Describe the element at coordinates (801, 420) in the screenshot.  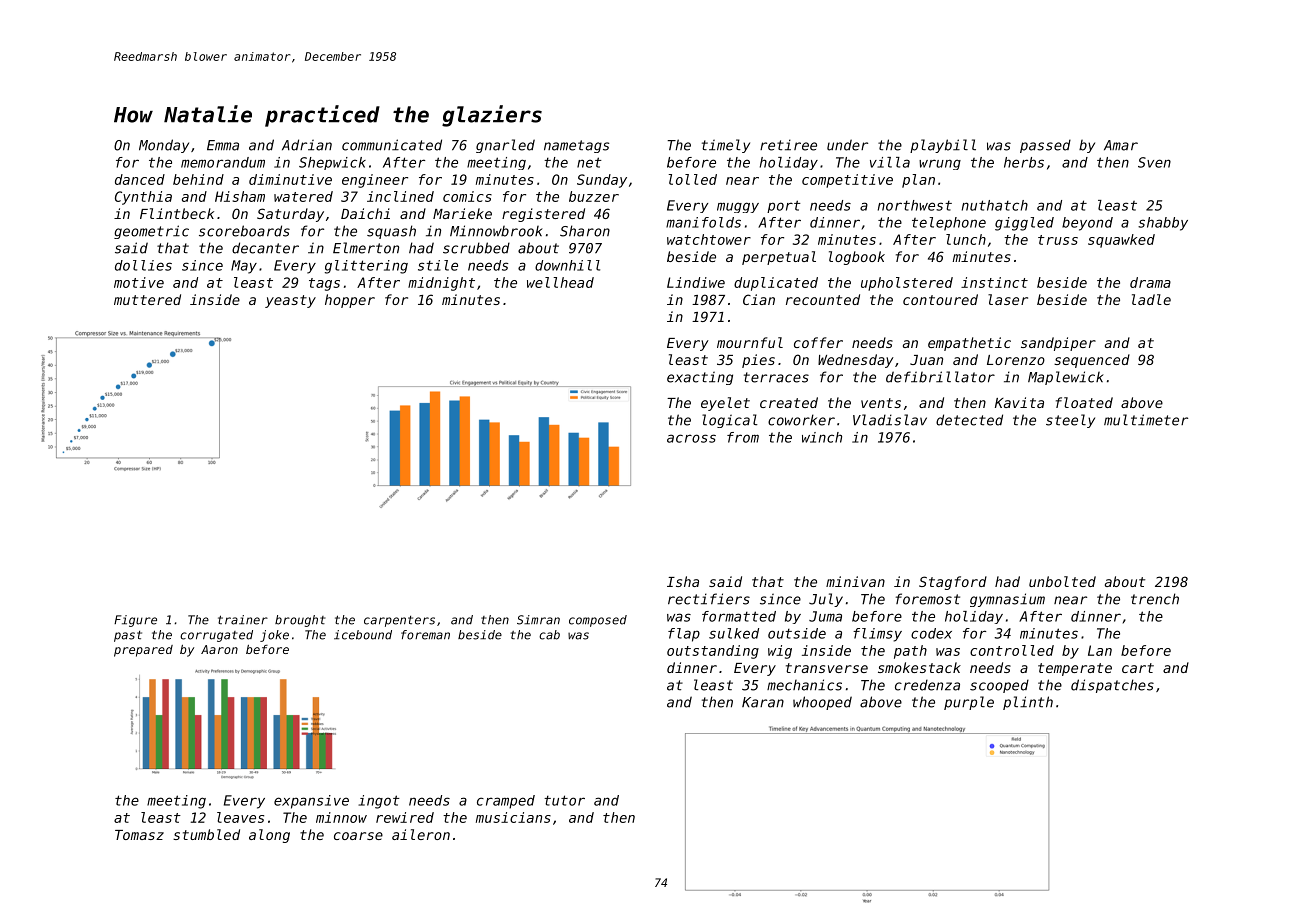
I see `coworker` at that location.
